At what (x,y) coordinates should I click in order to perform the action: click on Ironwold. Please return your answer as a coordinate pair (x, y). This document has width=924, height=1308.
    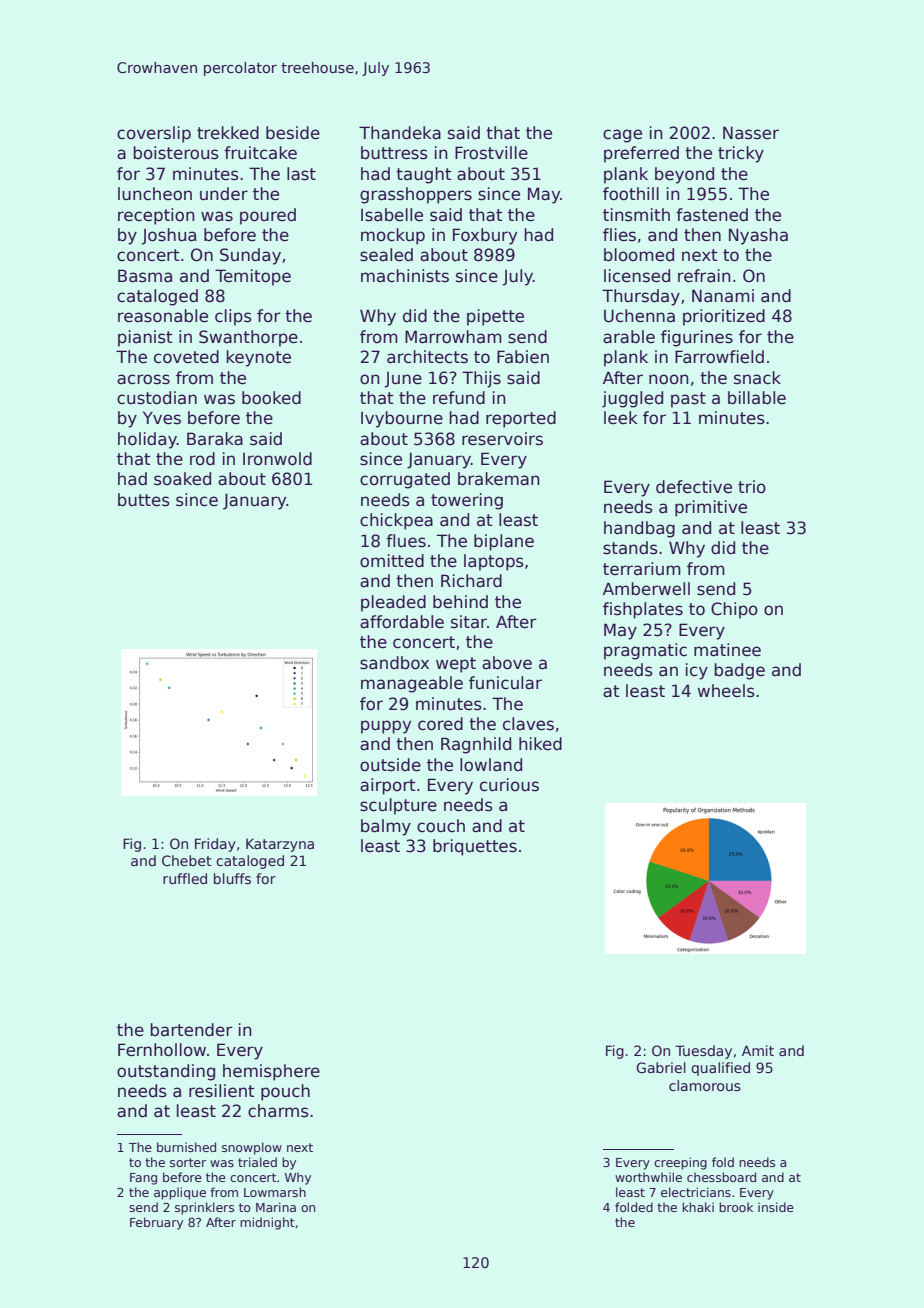
    Looking at the image, I should click on (277, 459).
